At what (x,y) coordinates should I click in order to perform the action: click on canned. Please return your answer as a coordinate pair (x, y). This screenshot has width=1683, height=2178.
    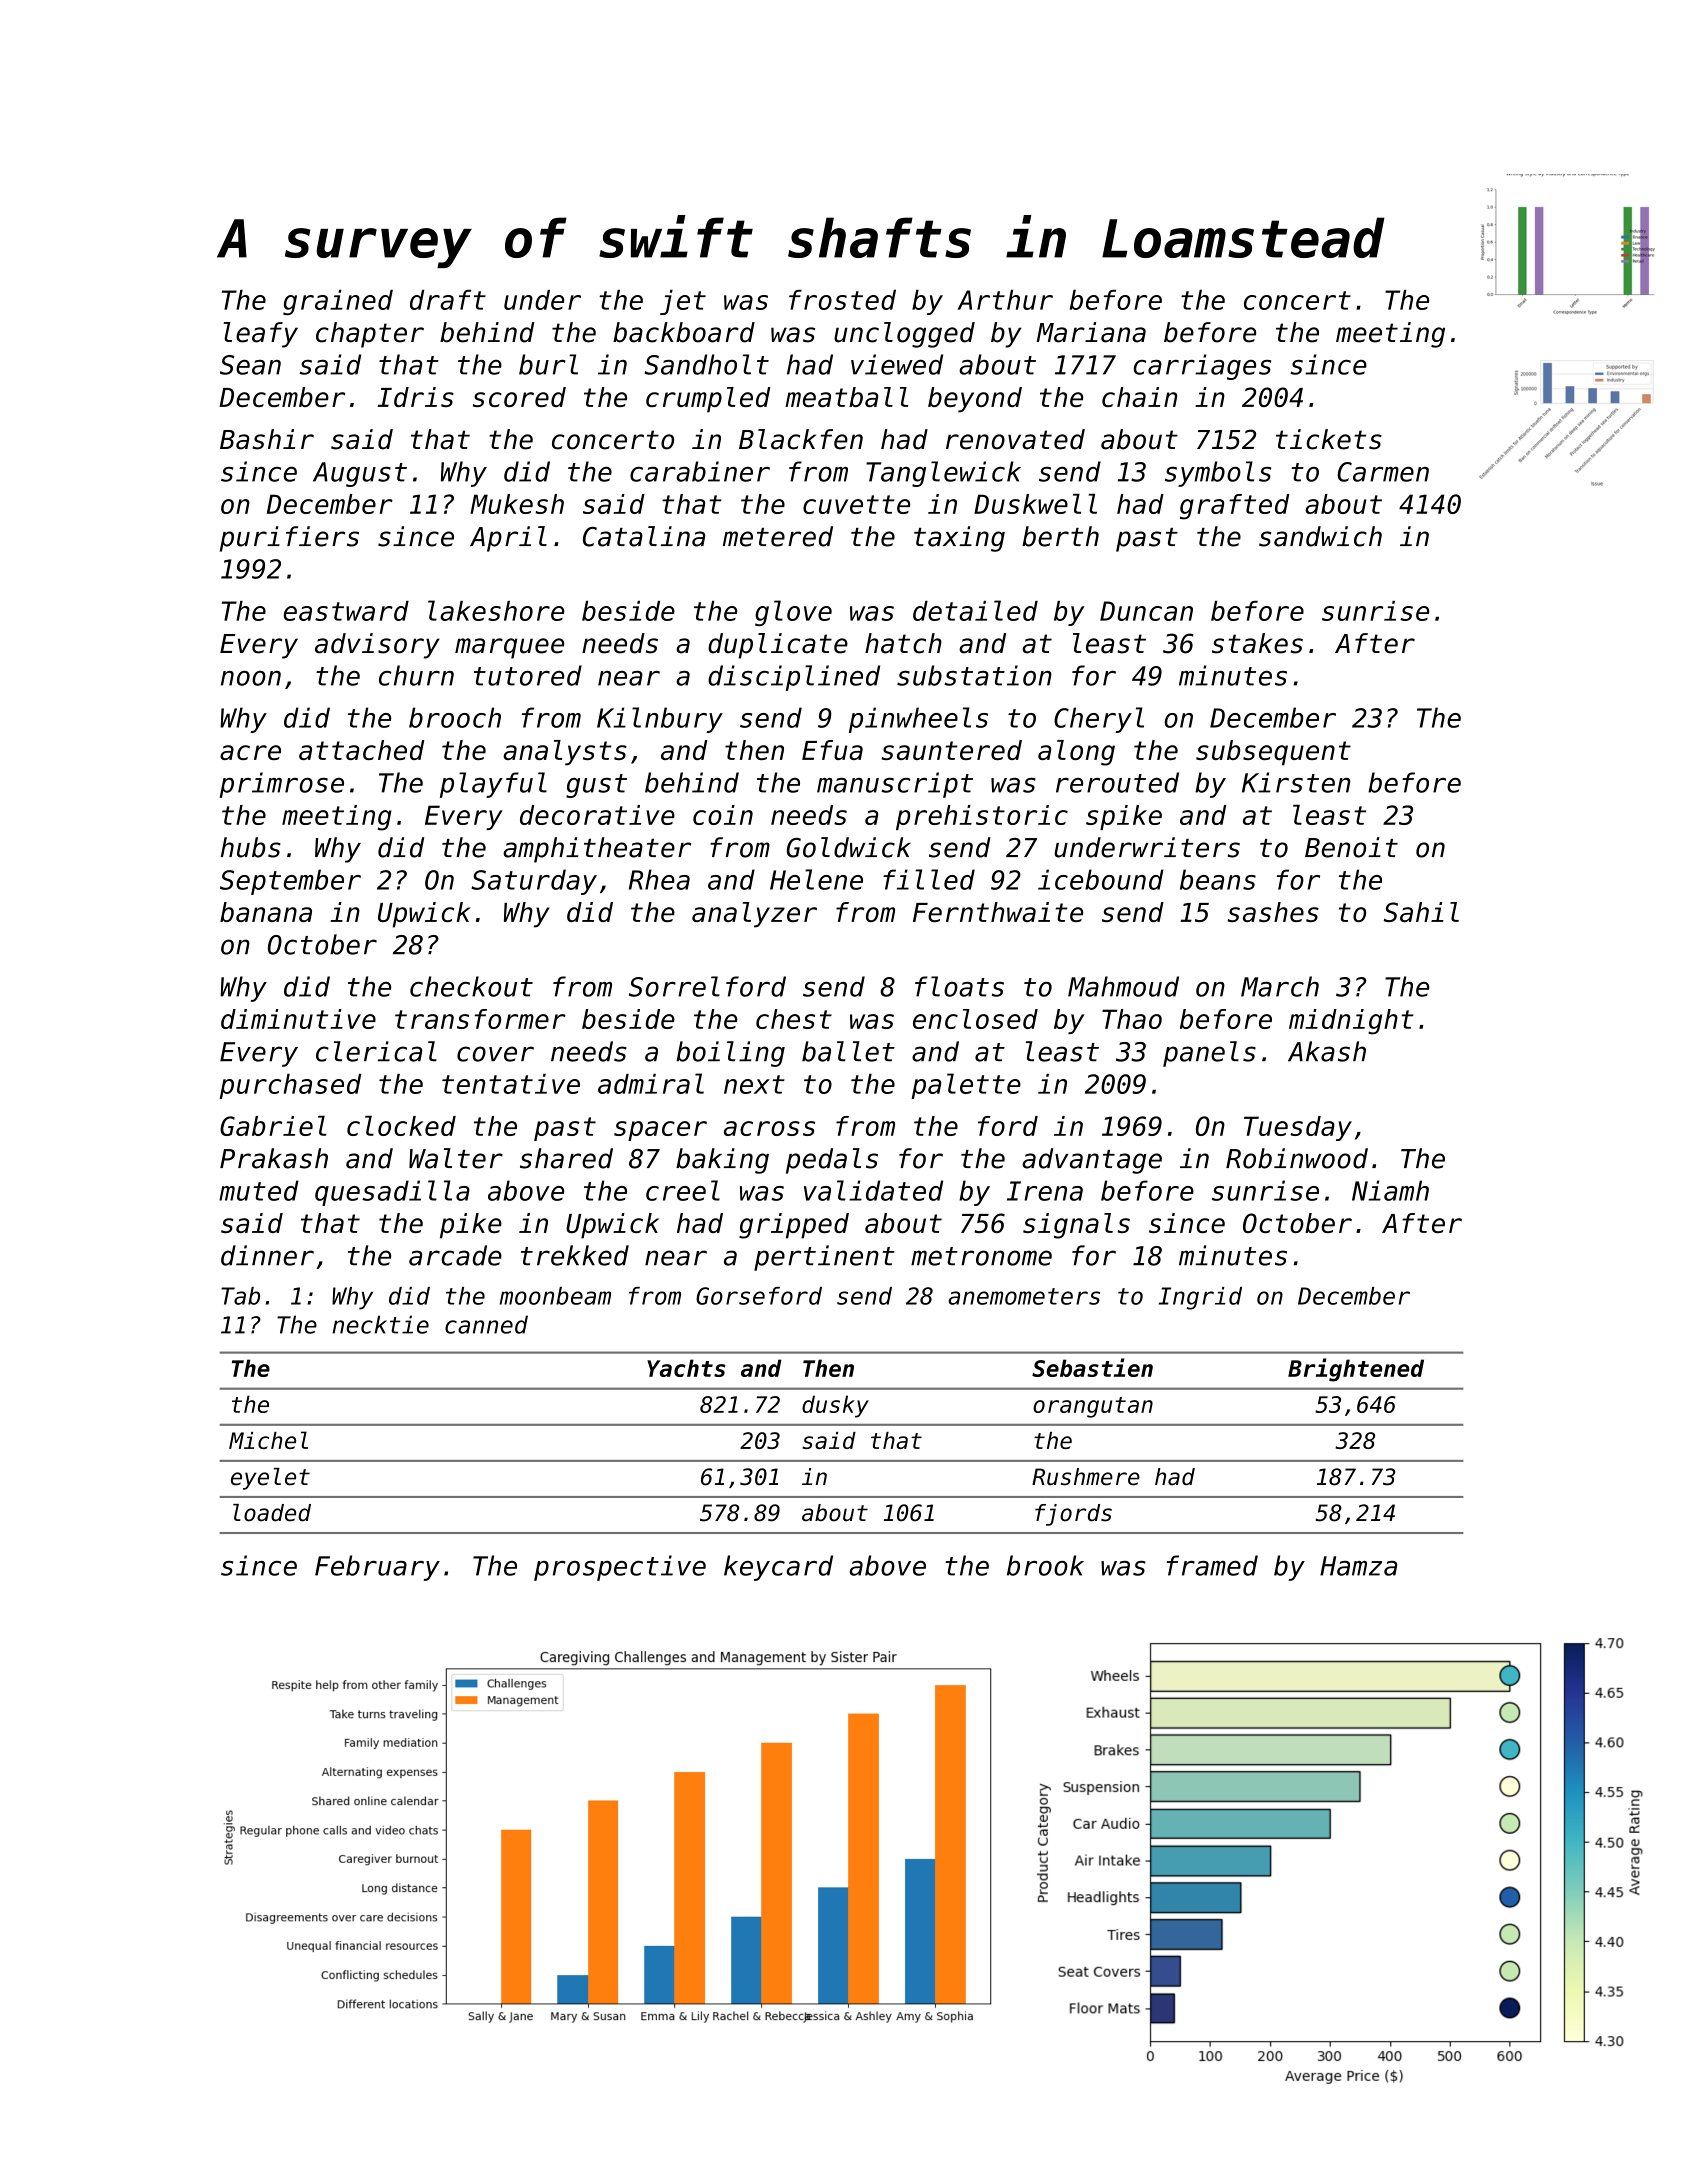
    Looking at the image, I should click on (486, 1324).
